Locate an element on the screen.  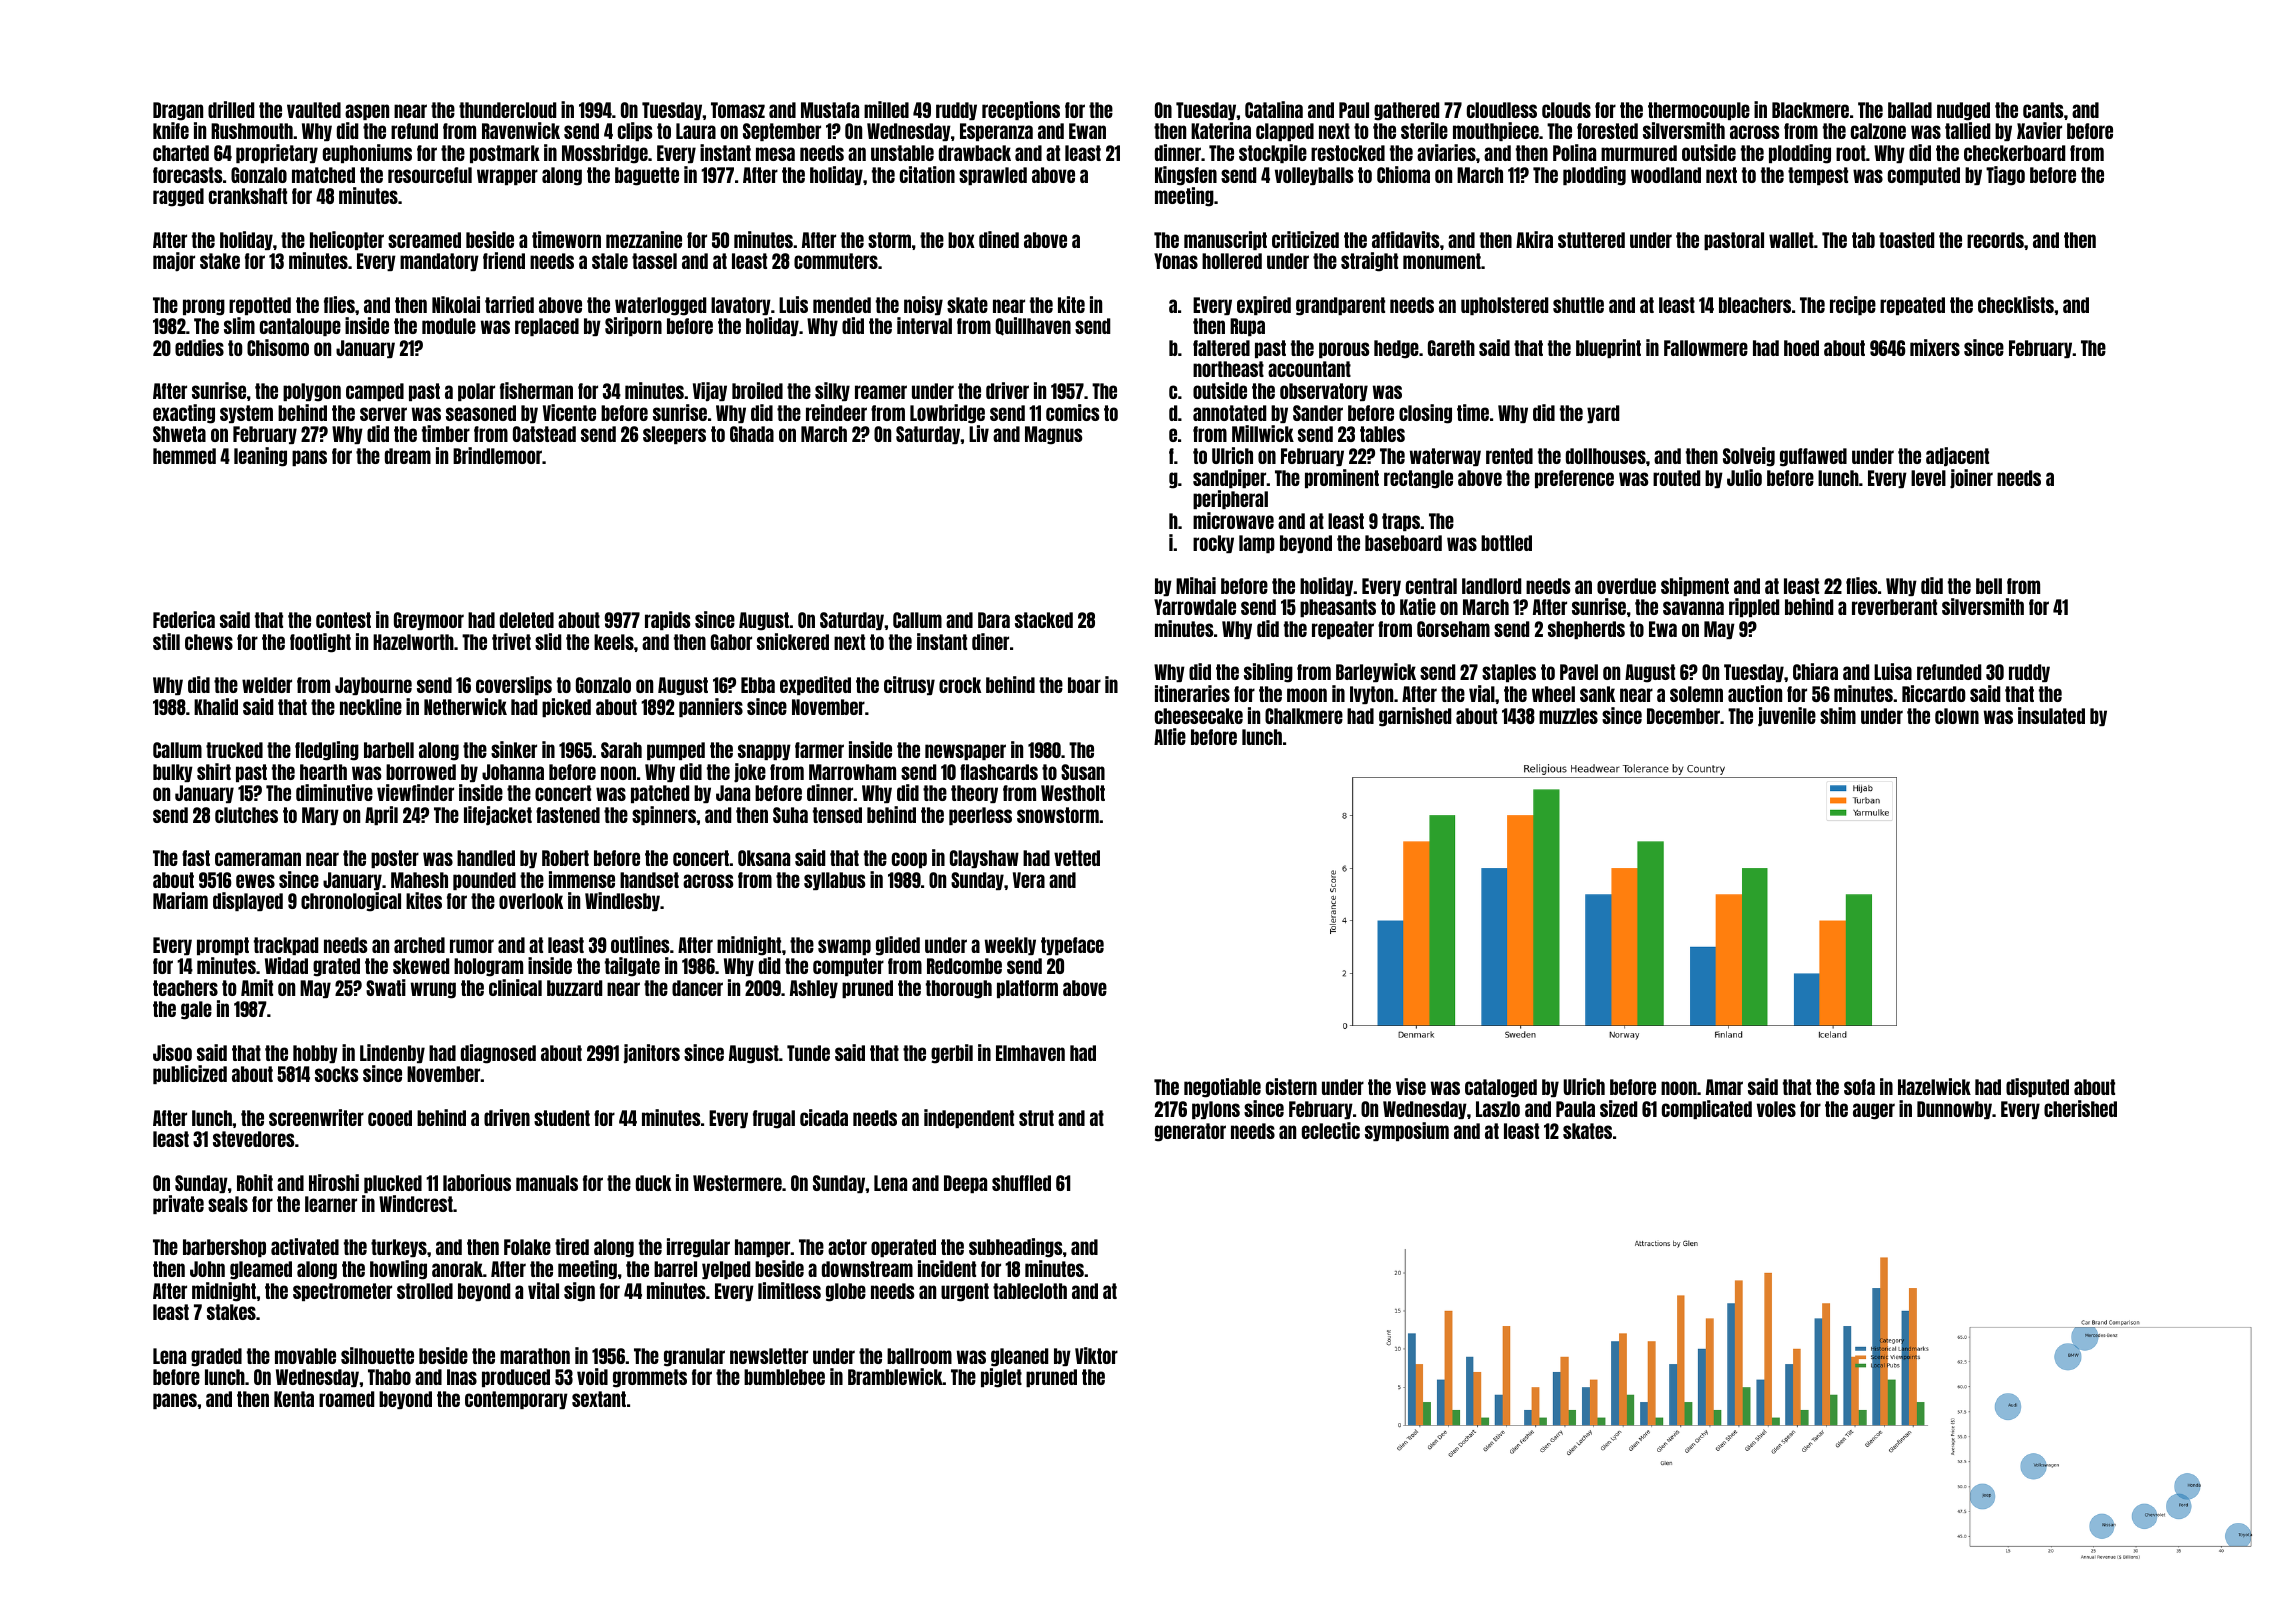
mesa is located at coordinates (775, 154).
